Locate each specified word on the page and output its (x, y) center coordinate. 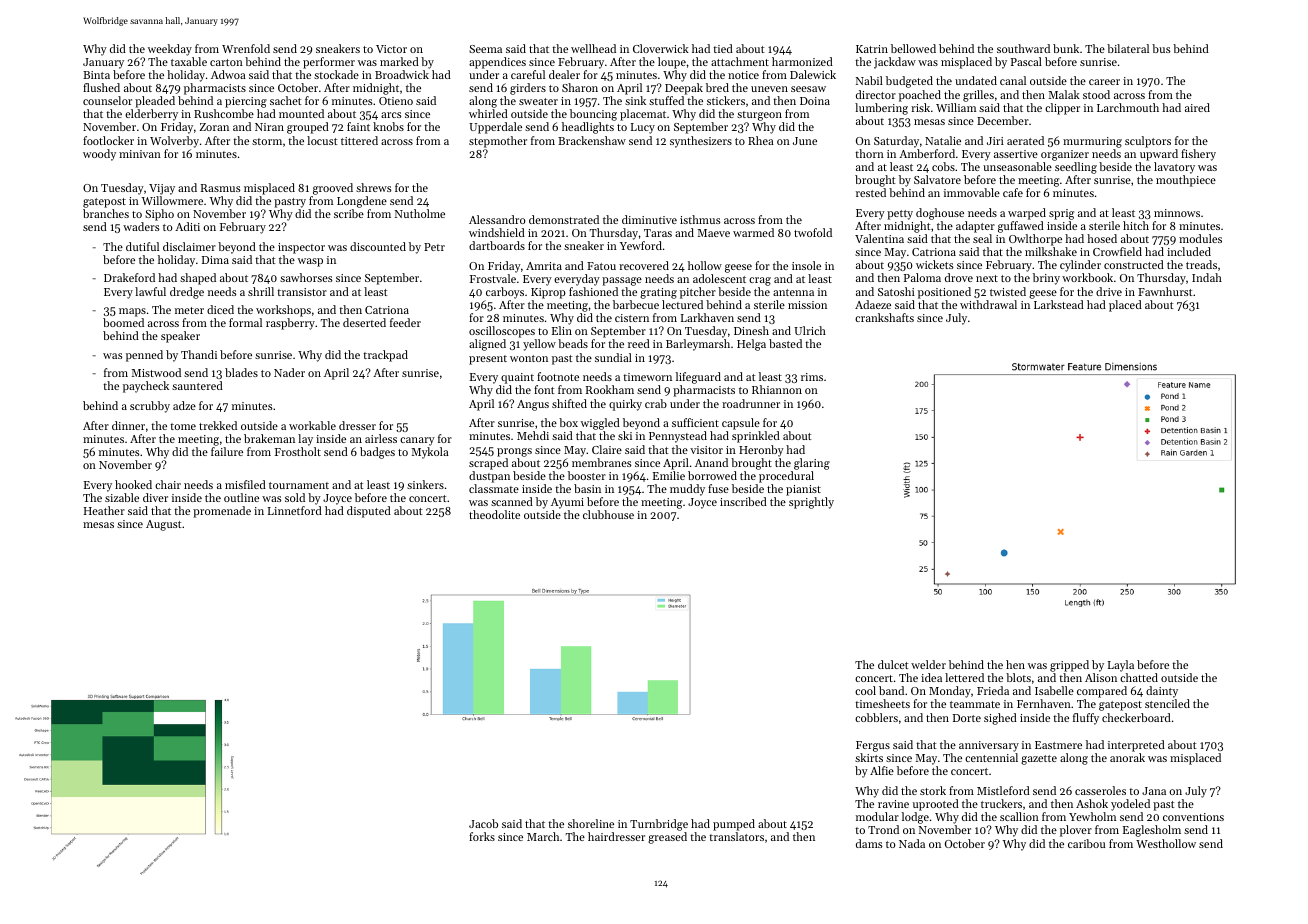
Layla (1121, 666)
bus (1161, 48)
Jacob (483, 823)
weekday (170, 50)
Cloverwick (661, 48)
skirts (869, 757)
